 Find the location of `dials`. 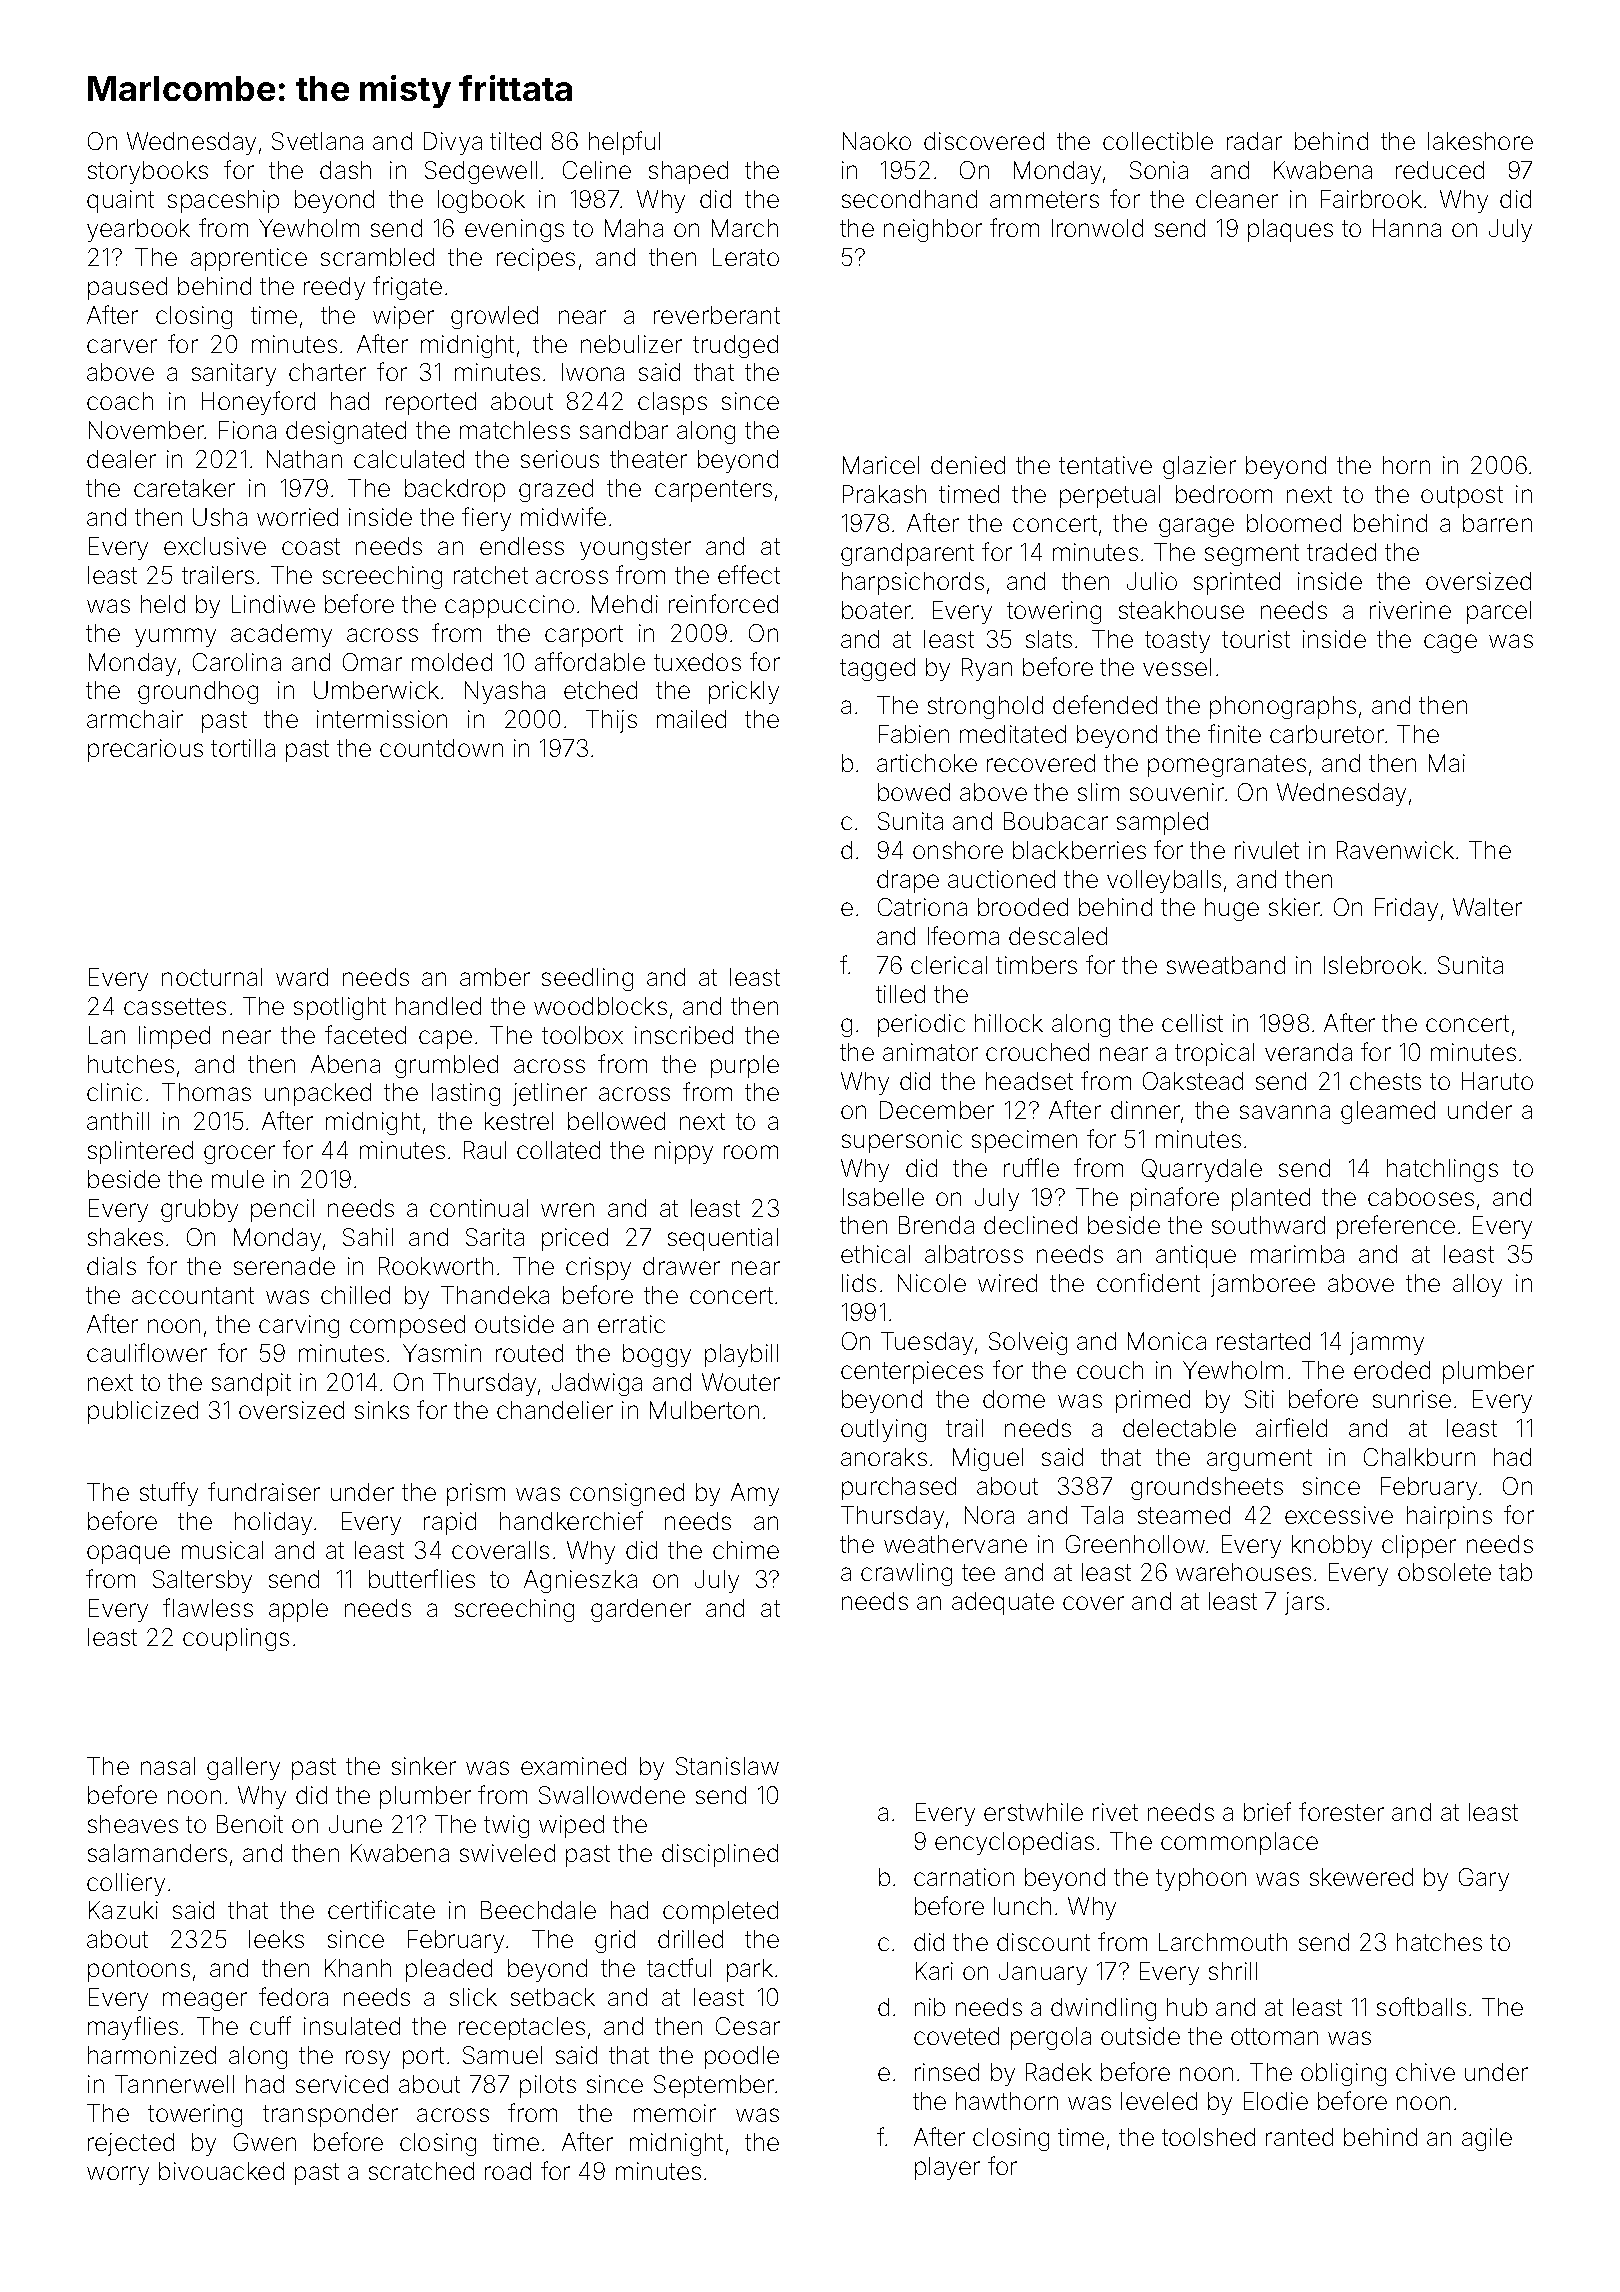

dials is located at coordinates (111, 1266).
